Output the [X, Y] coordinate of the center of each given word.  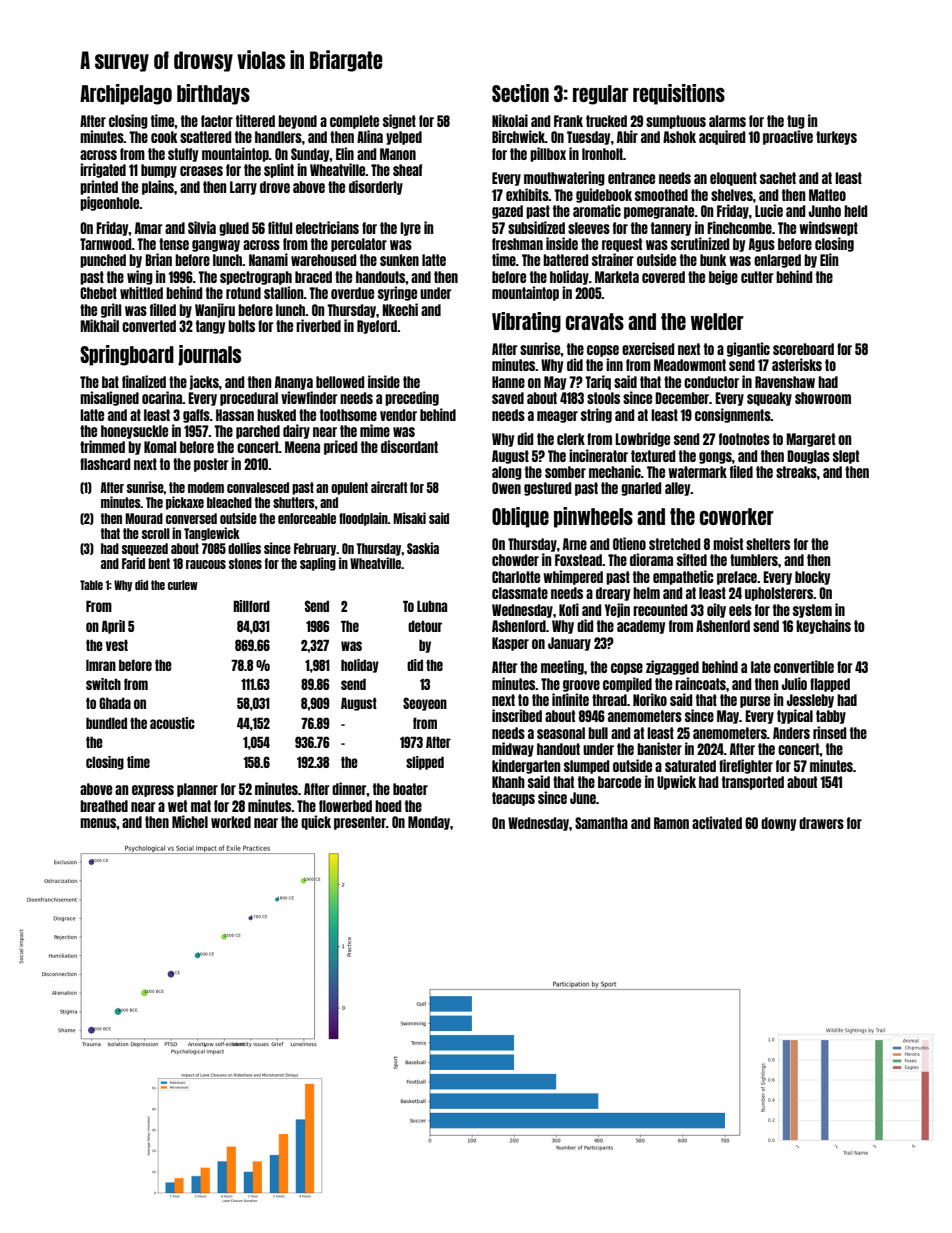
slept [846, 457]
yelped [404, 138]
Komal [160, 447]
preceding [412, 398]
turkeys [836, 138]
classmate [520, 593]
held [856, 211]
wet [177, 806]
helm [646, 593]
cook [164, 137]
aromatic [597, 210]
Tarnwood [106, 244]
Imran [101, 665]
